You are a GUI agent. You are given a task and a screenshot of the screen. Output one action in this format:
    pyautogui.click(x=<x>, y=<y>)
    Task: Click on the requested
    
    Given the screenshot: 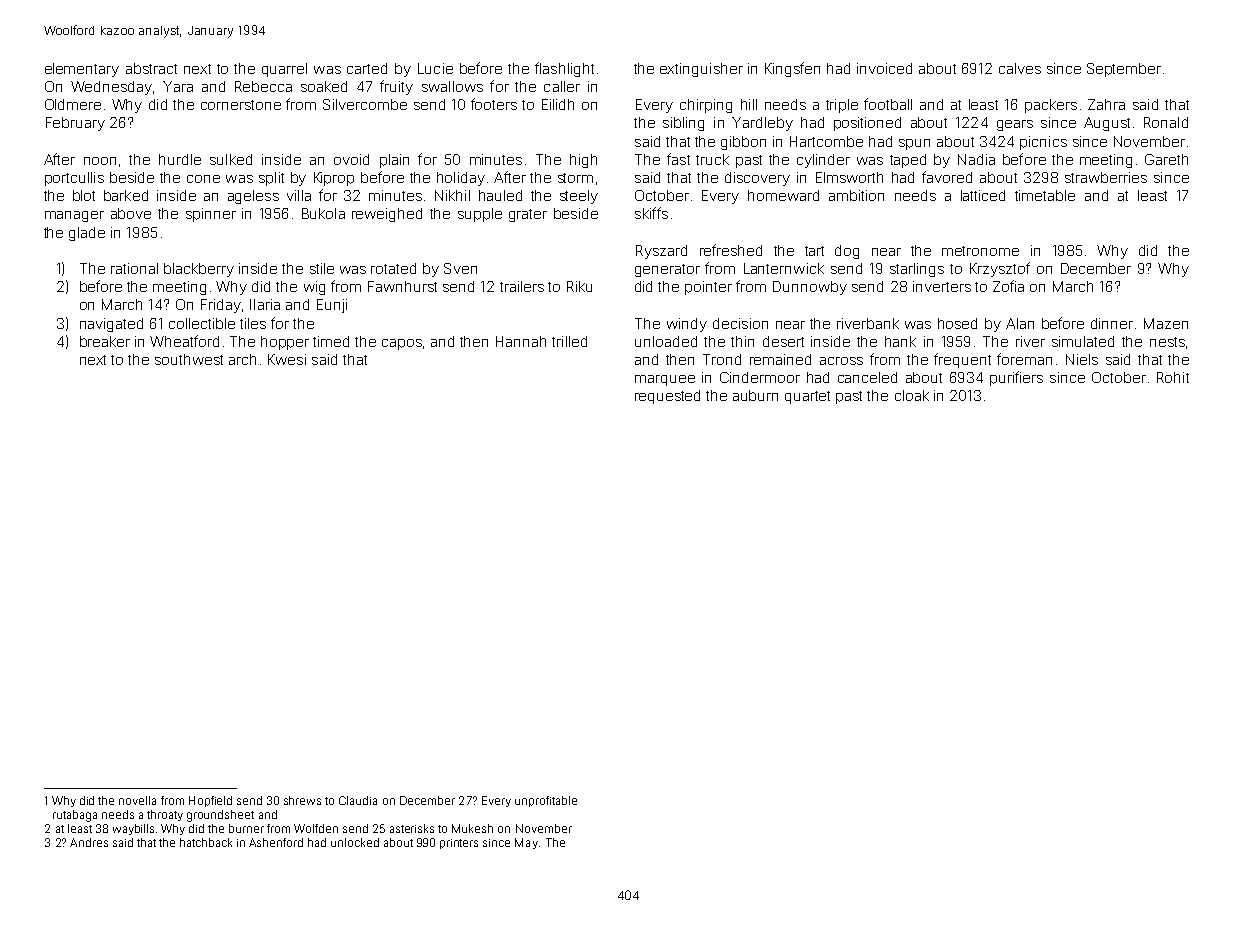 What is the action you would take?
    pyautogui.click(x=667, y=397)
